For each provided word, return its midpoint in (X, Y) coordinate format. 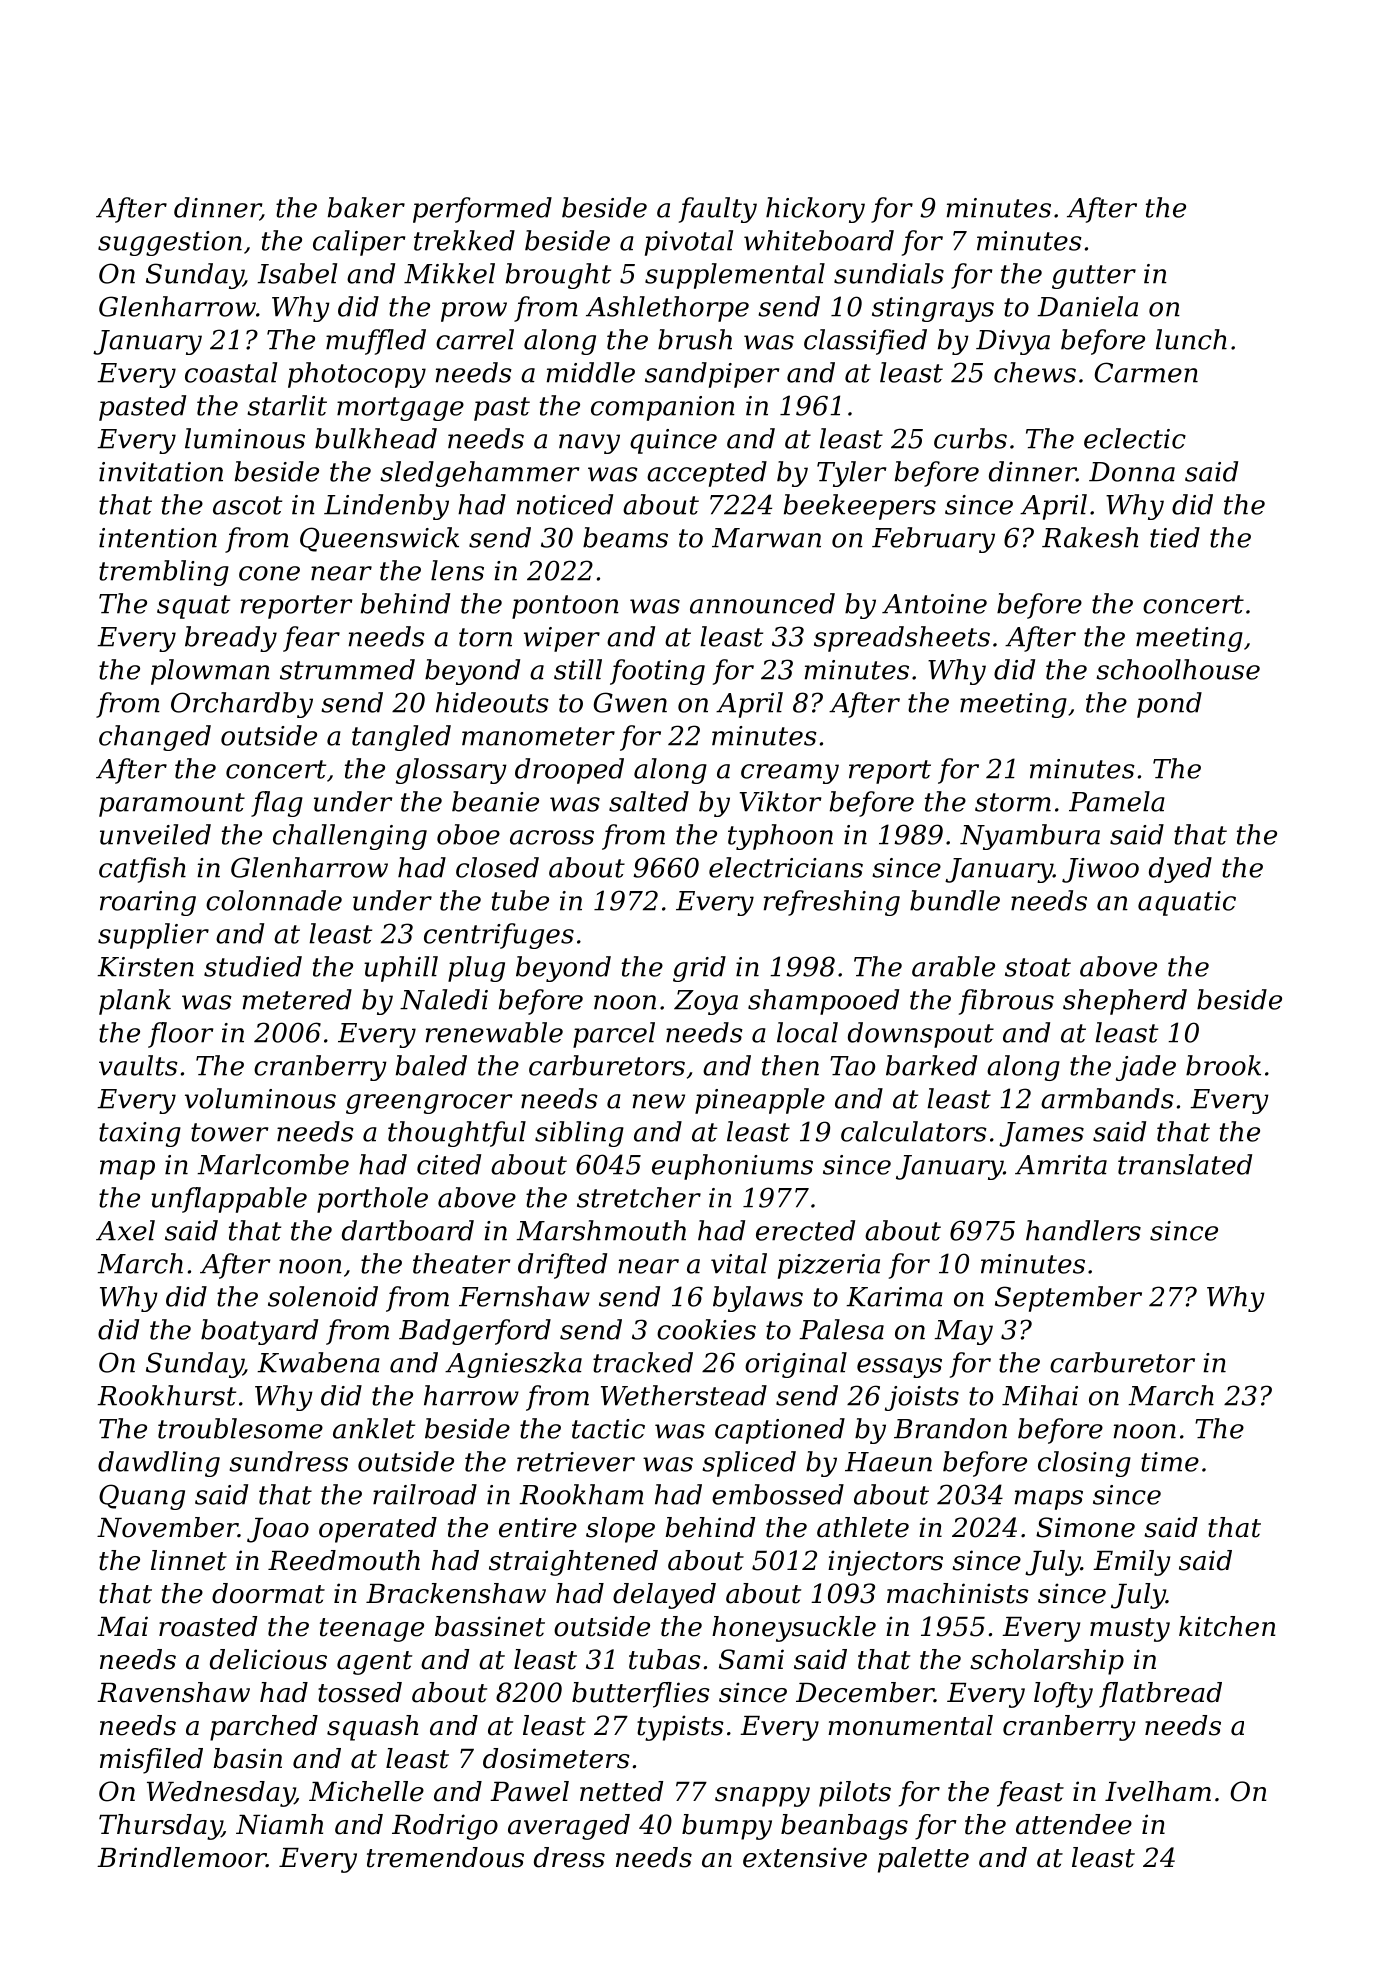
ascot (247, 505)
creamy (790, 774)
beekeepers (860, 507)
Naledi (444, 999)
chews (1035, 372)
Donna (1132, 472)
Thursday (160, 1827)
